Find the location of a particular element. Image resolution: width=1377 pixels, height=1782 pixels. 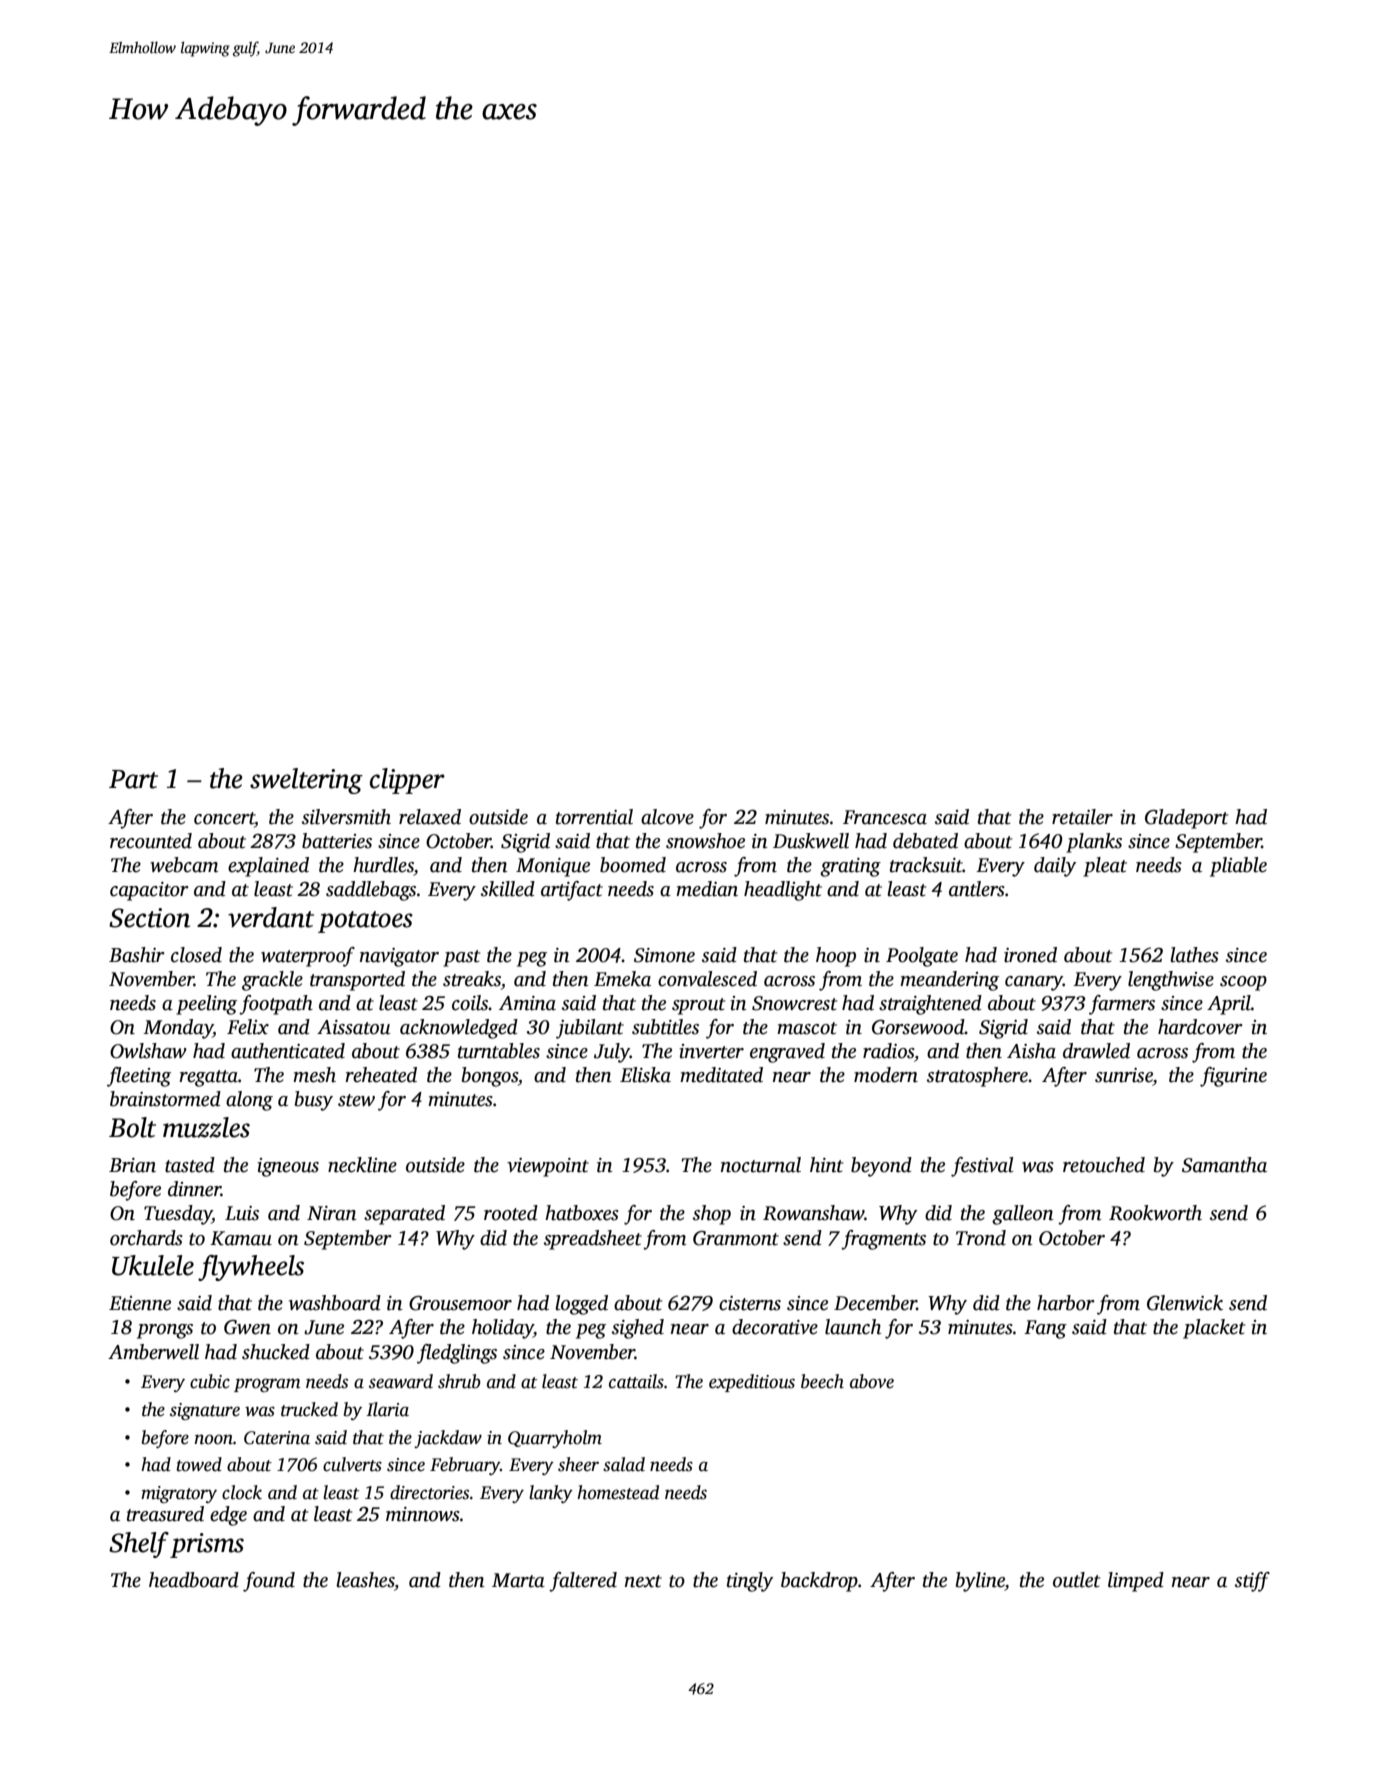

prisms is located at coordinates (207, 1545).
